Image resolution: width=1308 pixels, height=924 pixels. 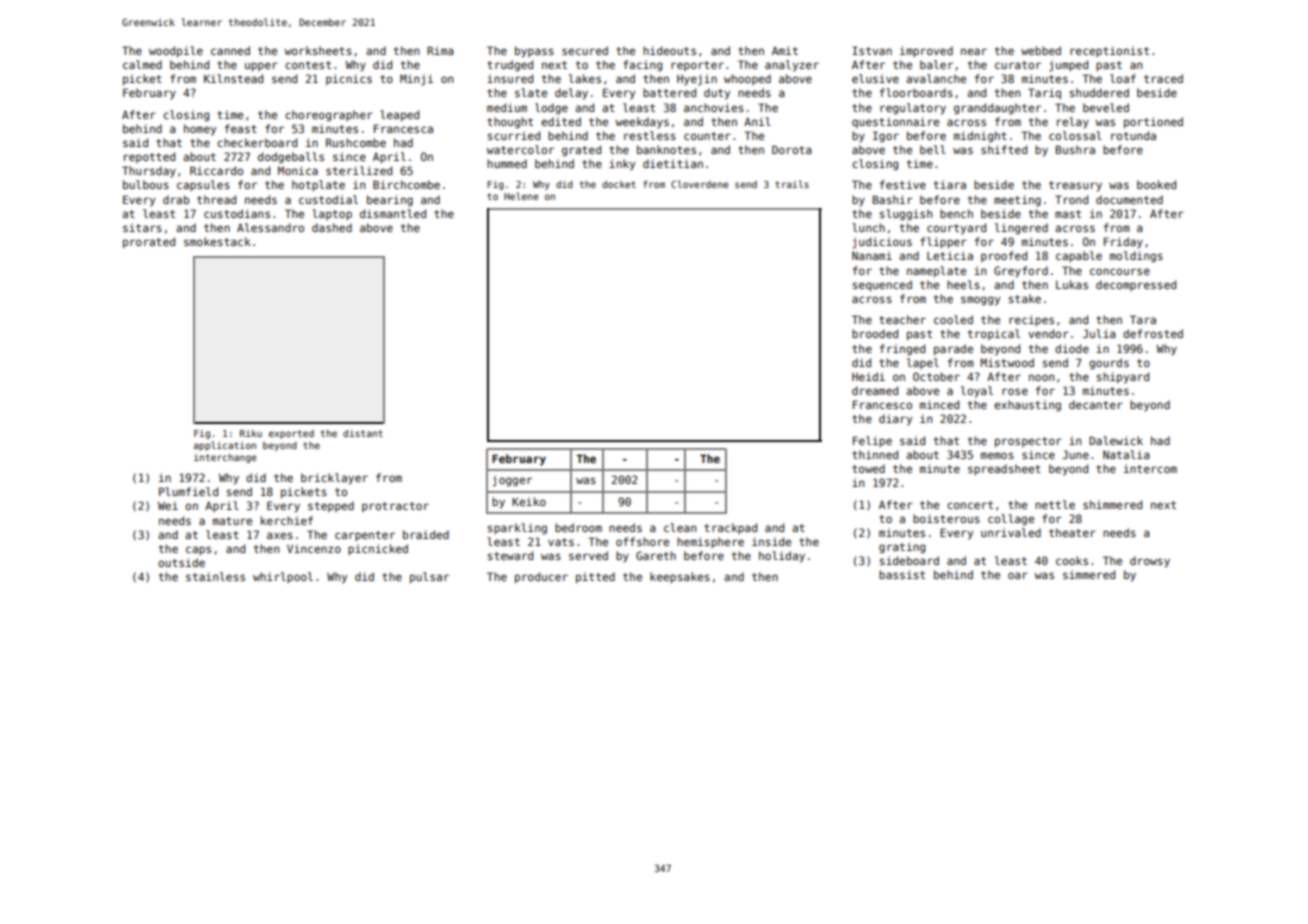 What do you see at coordinates (875, 333) in the image?
I see `brooded` at bounding box center [875, 333].
